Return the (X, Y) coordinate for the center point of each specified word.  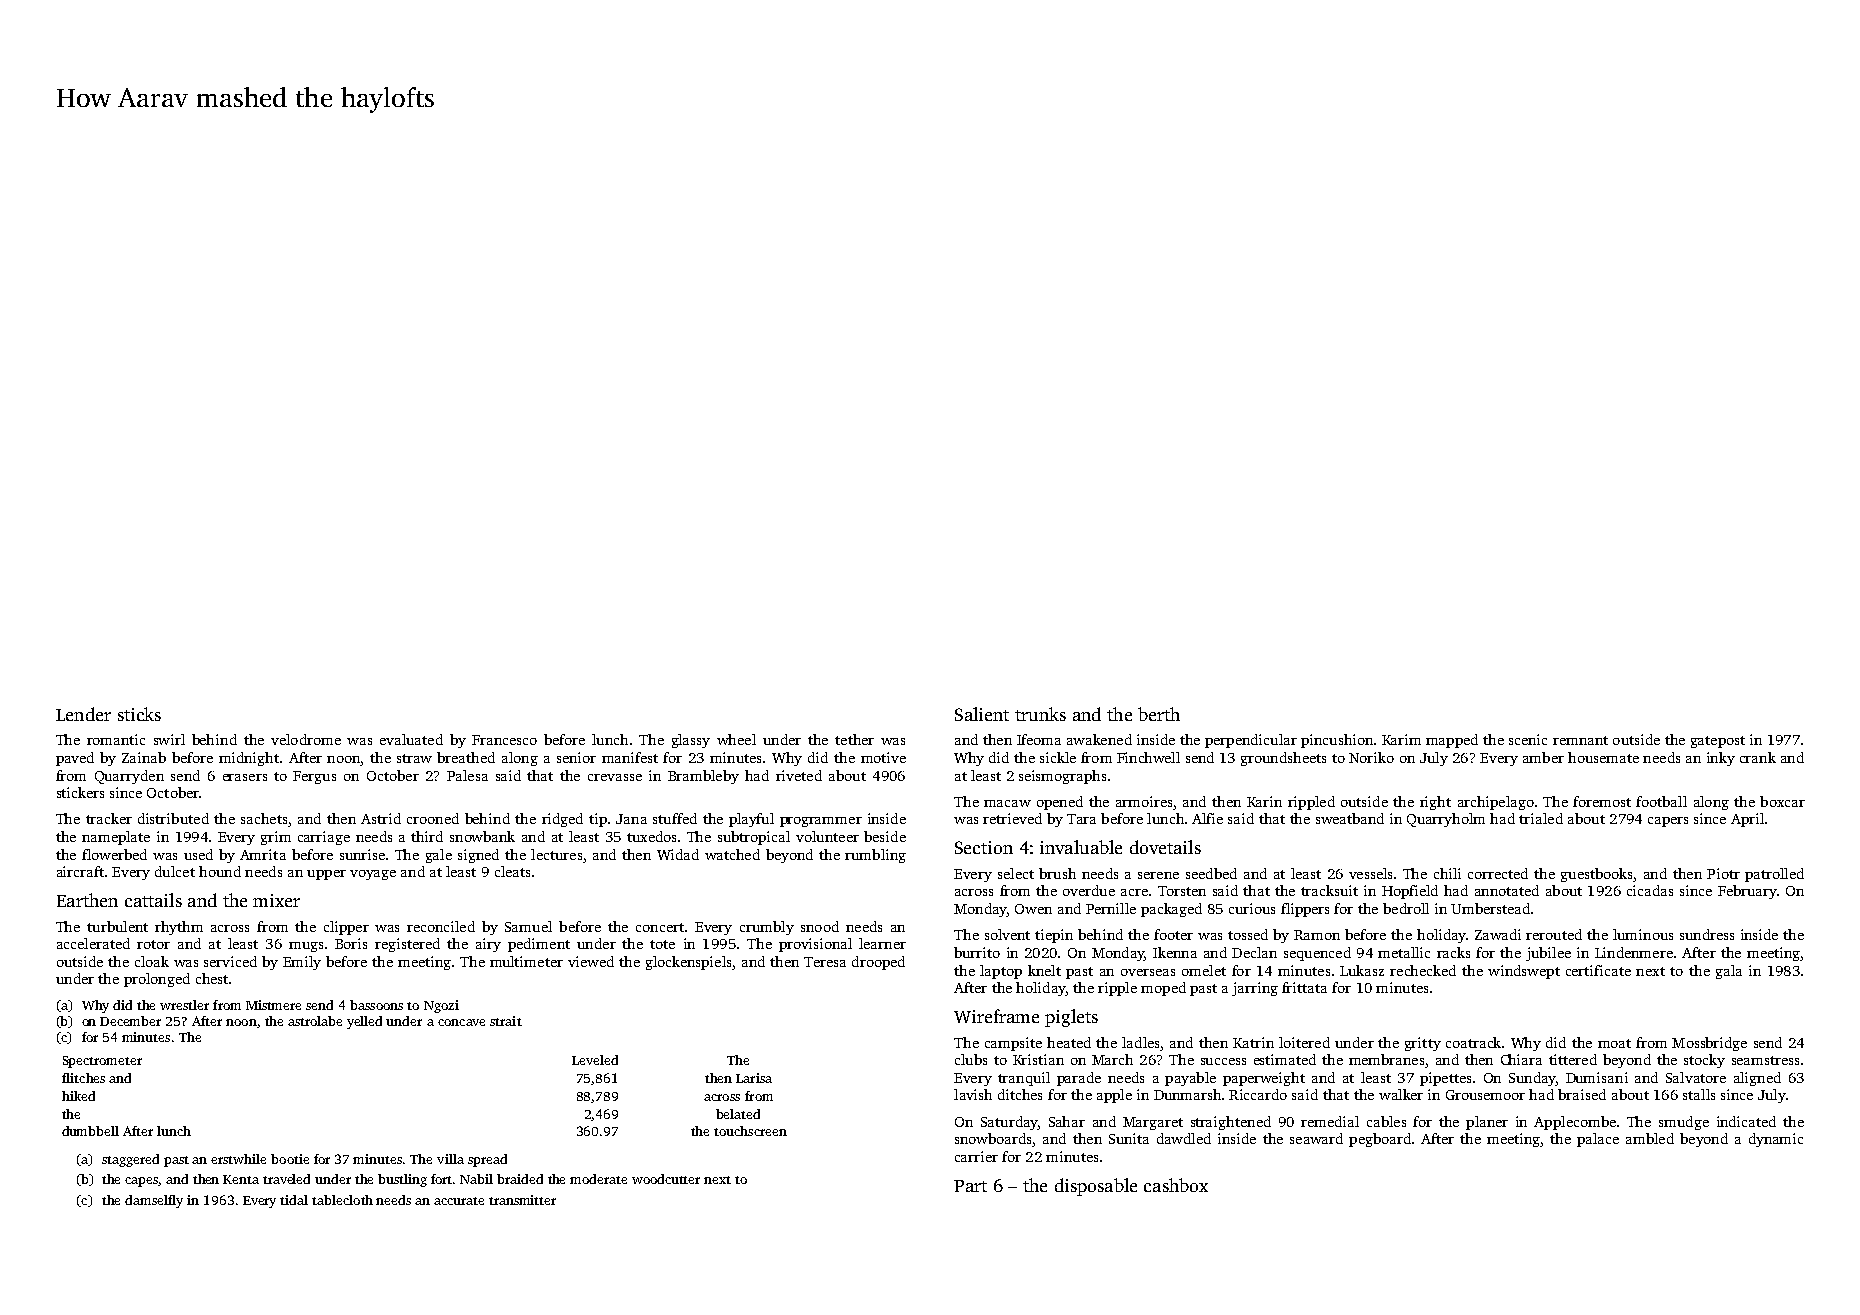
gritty (1423, 1044)
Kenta (241, 1179)
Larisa (754, 1078)
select (1016, 873)
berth (1159, 714)
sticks (139, 714)
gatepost (1718, 742)
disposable (1096, 1187)
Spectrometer (102, 1062)
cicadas (1650, 890)
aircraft (80, 871)
